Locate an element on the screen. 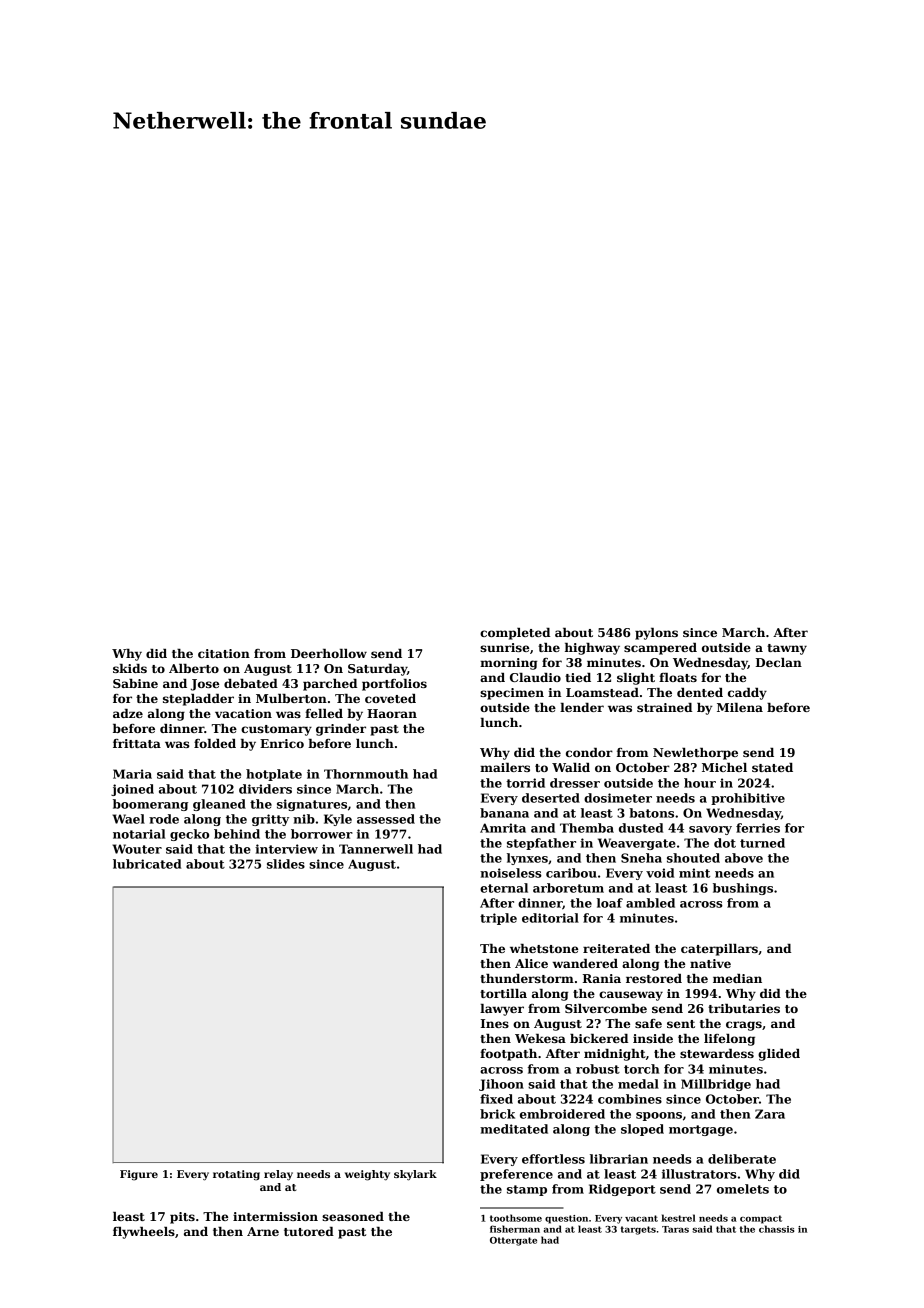 This screenshot has width=924, height=1308. assessed is located at coordinates (386, 819).
